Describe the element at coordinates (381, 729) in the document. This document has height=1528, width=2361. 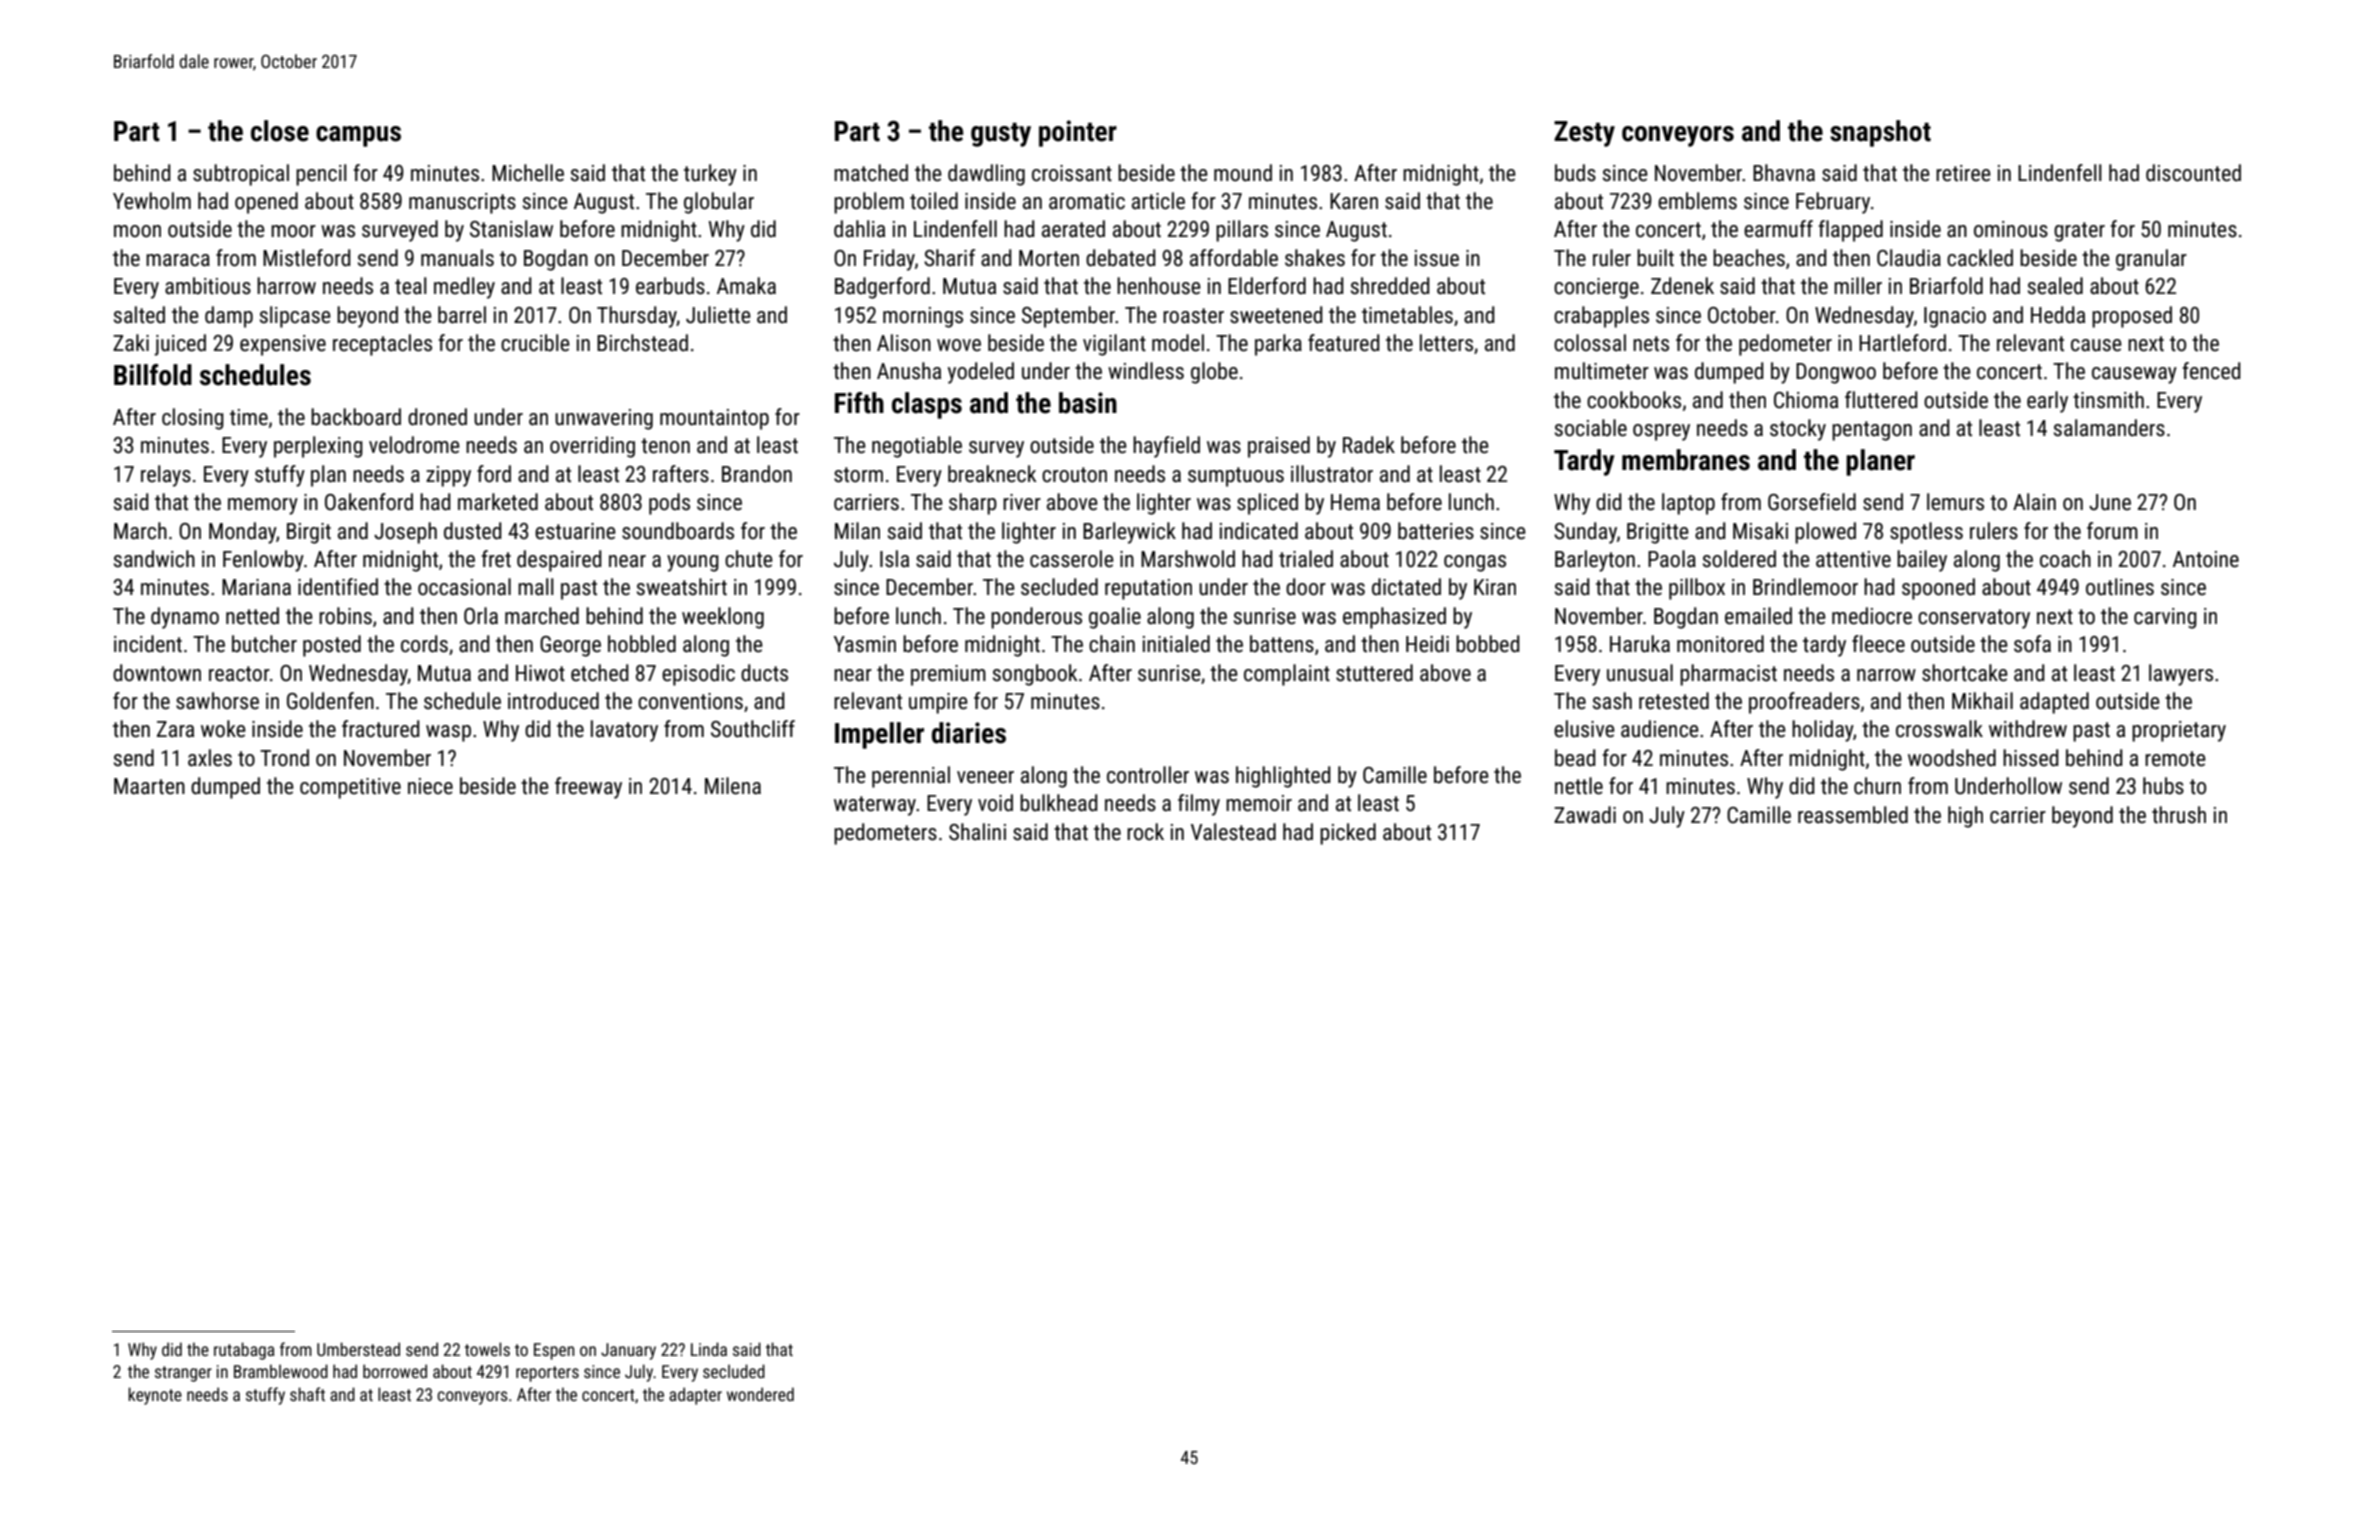
I see `fractured` at that location.
